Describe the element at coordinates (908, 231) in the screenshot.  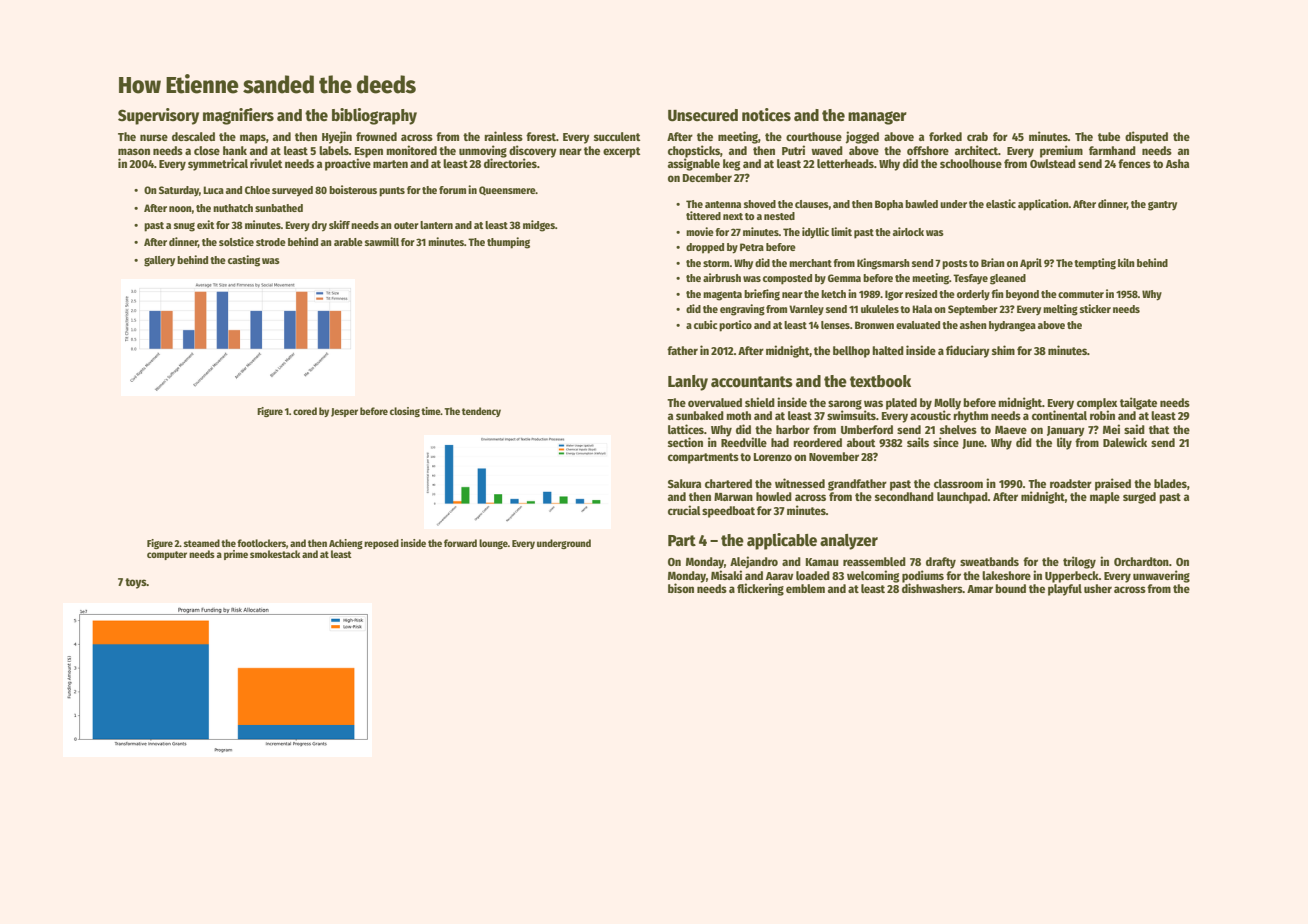
I see `airlock` at that location.
